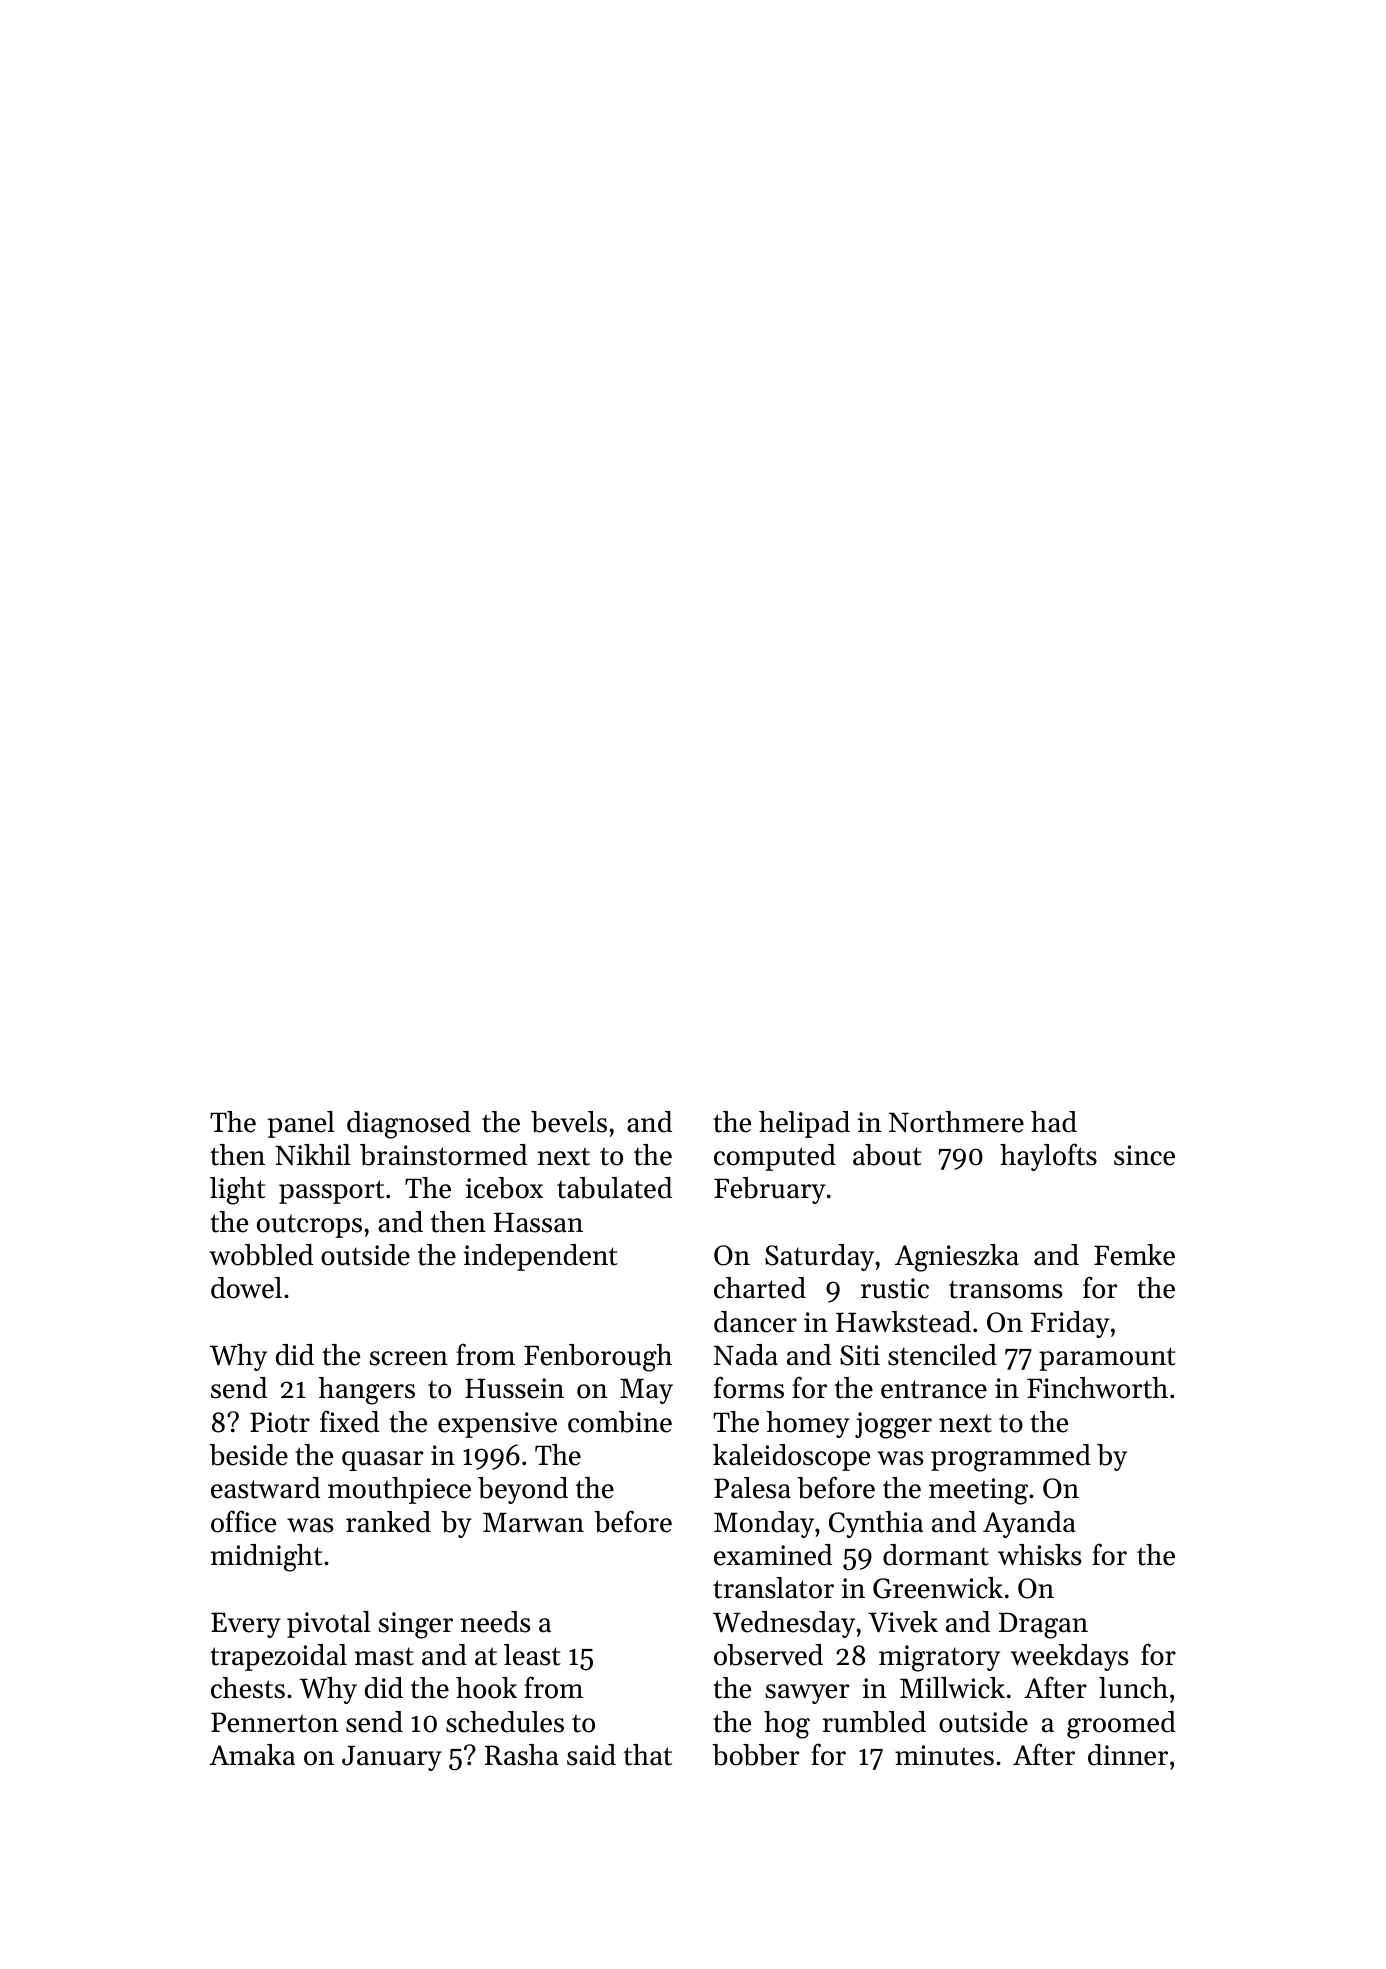 This page has height=1969, width=1386. What do you see at coordinates (367, 1391) in the page?
I see `hangers` at bounding box center [367, 1391].
